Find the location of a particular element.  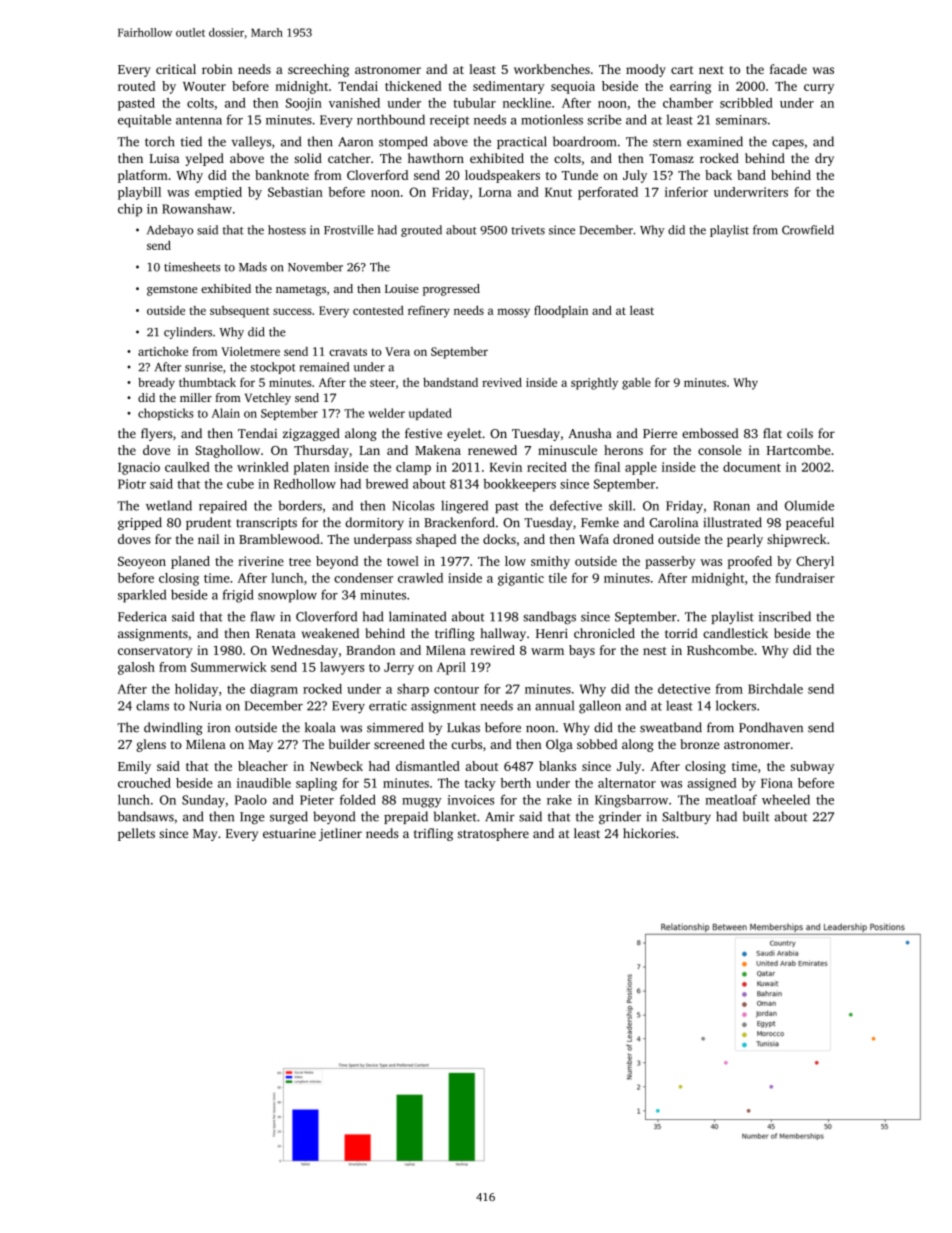

workbenches is located at coordinates (552, 69).
